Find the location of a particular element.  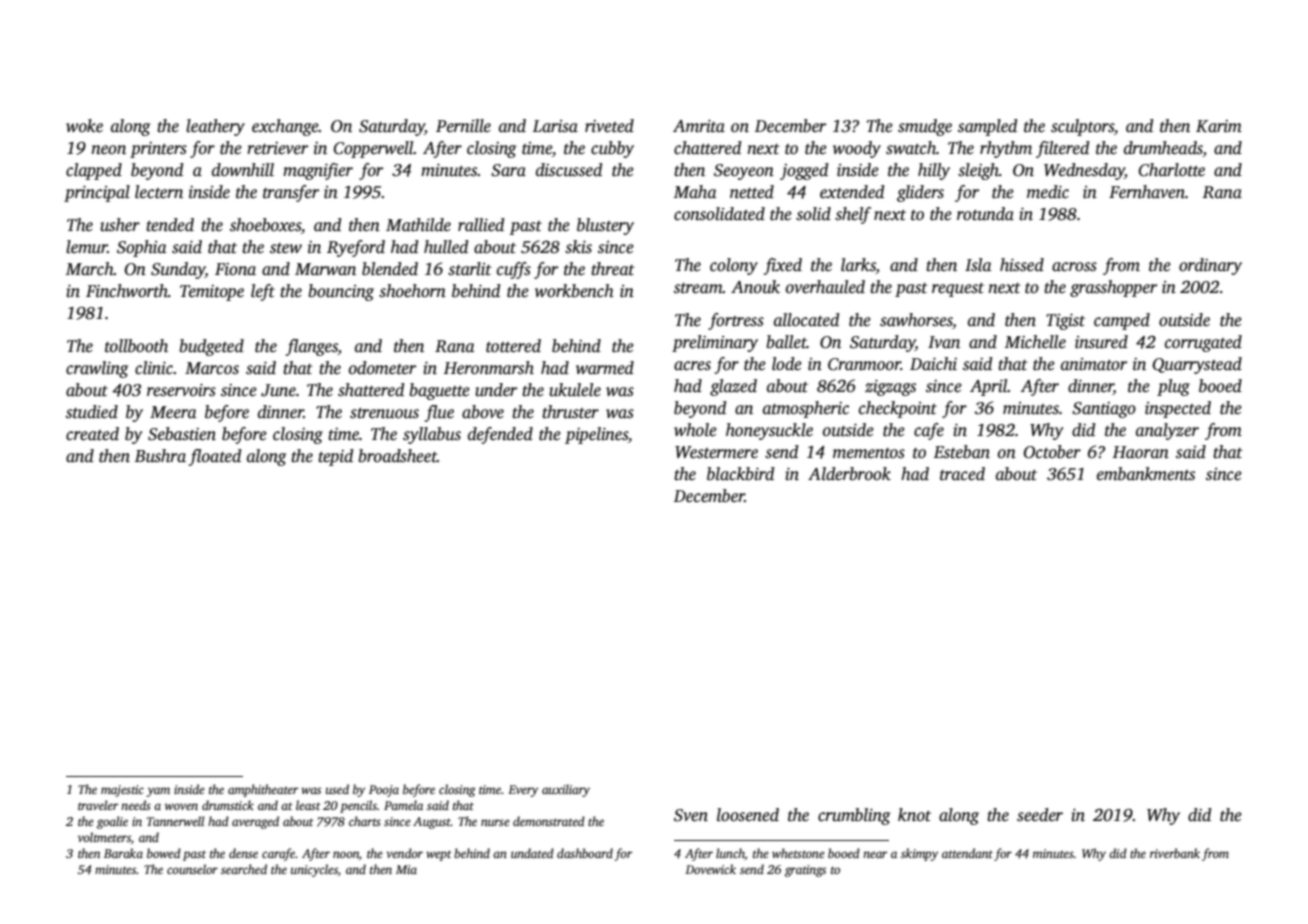

searched is located at coordinates (244, 869).
